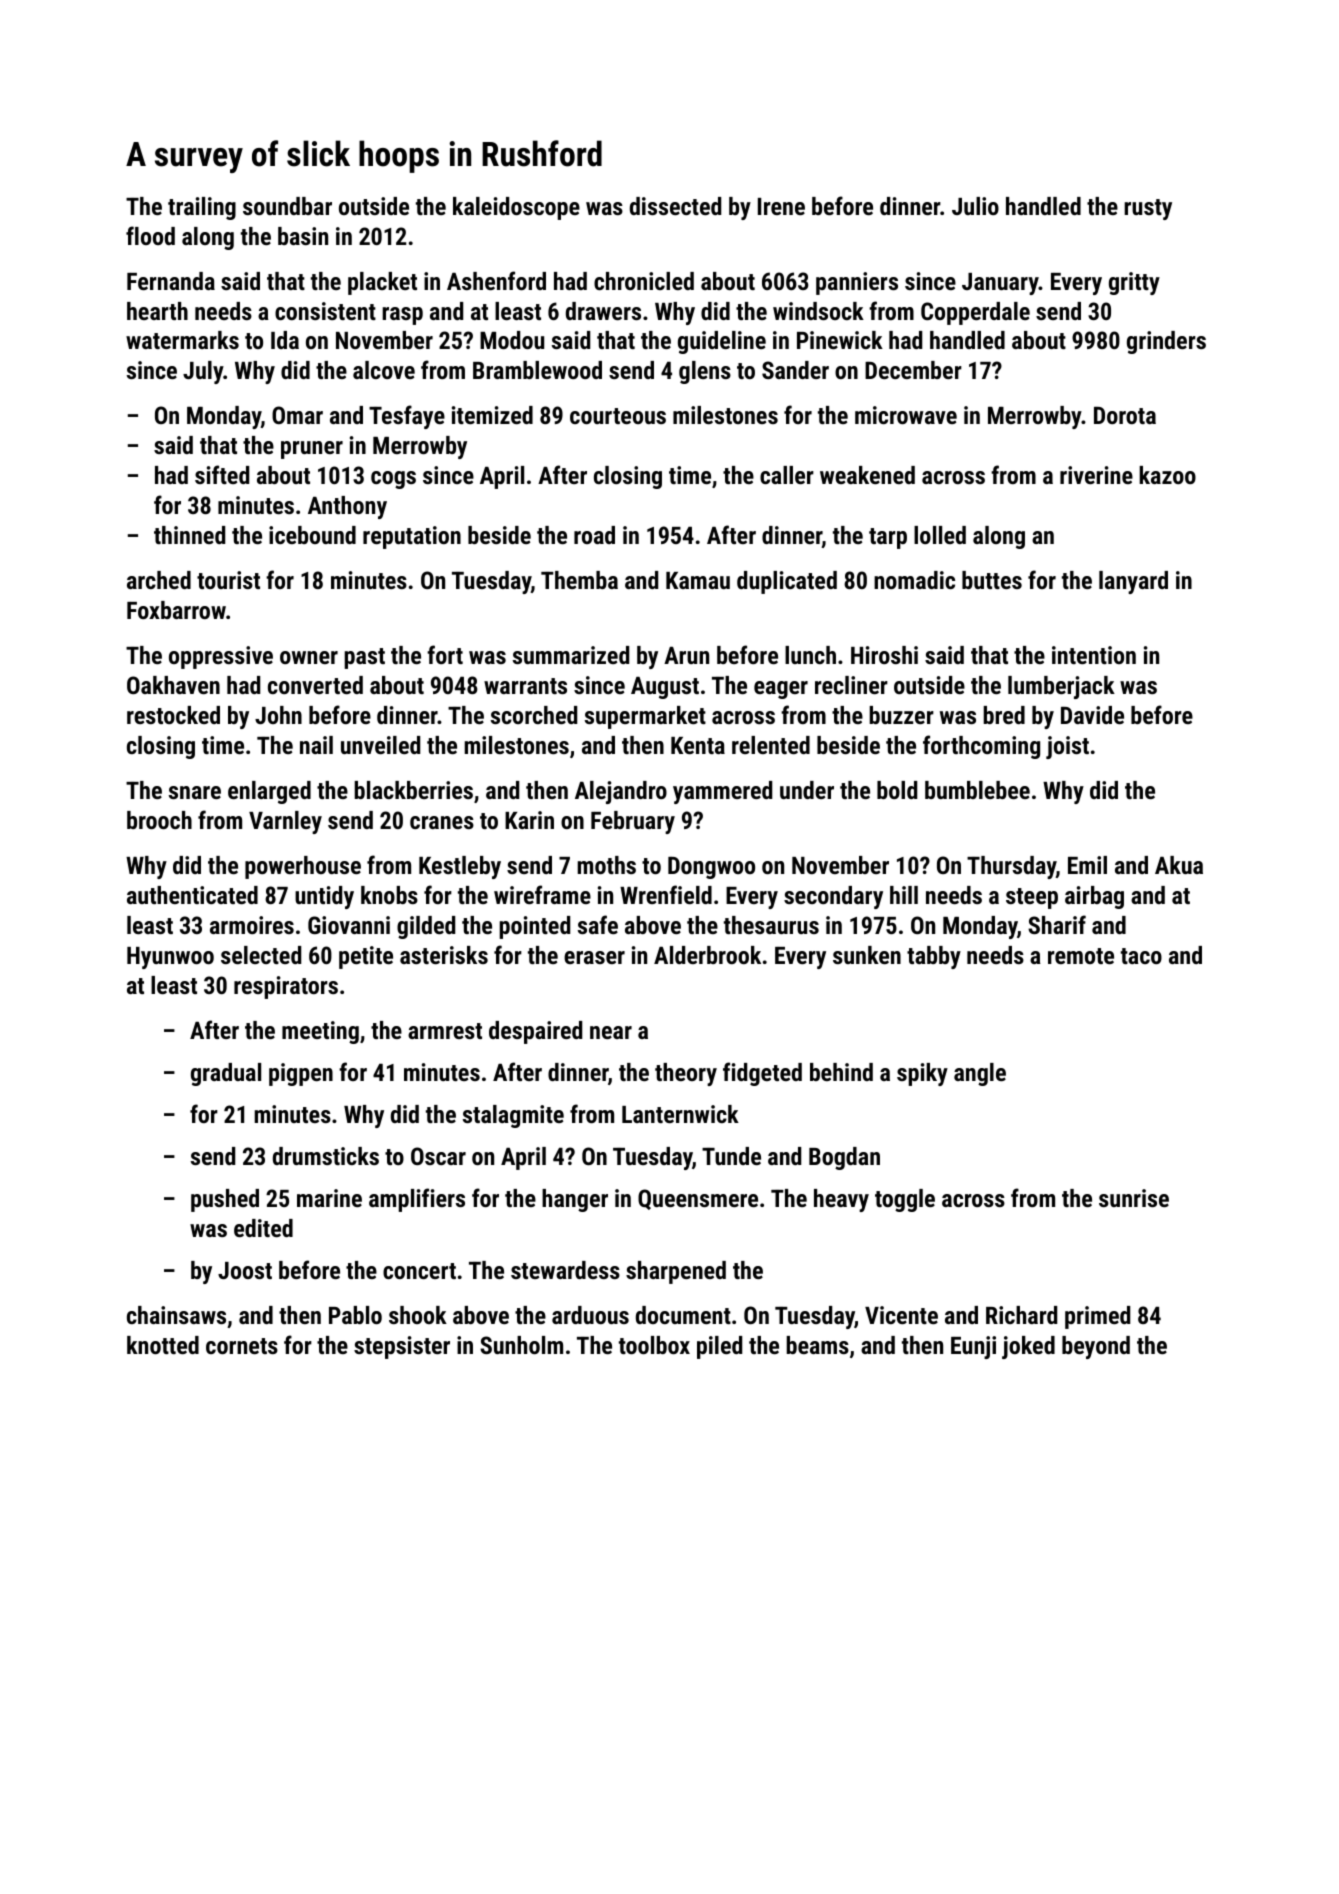 The width and height of the image is (1339, 1894). What do you see at coordinates (719, 1347) in the image?
I see `piled` at bounding box center [719, 1347].
